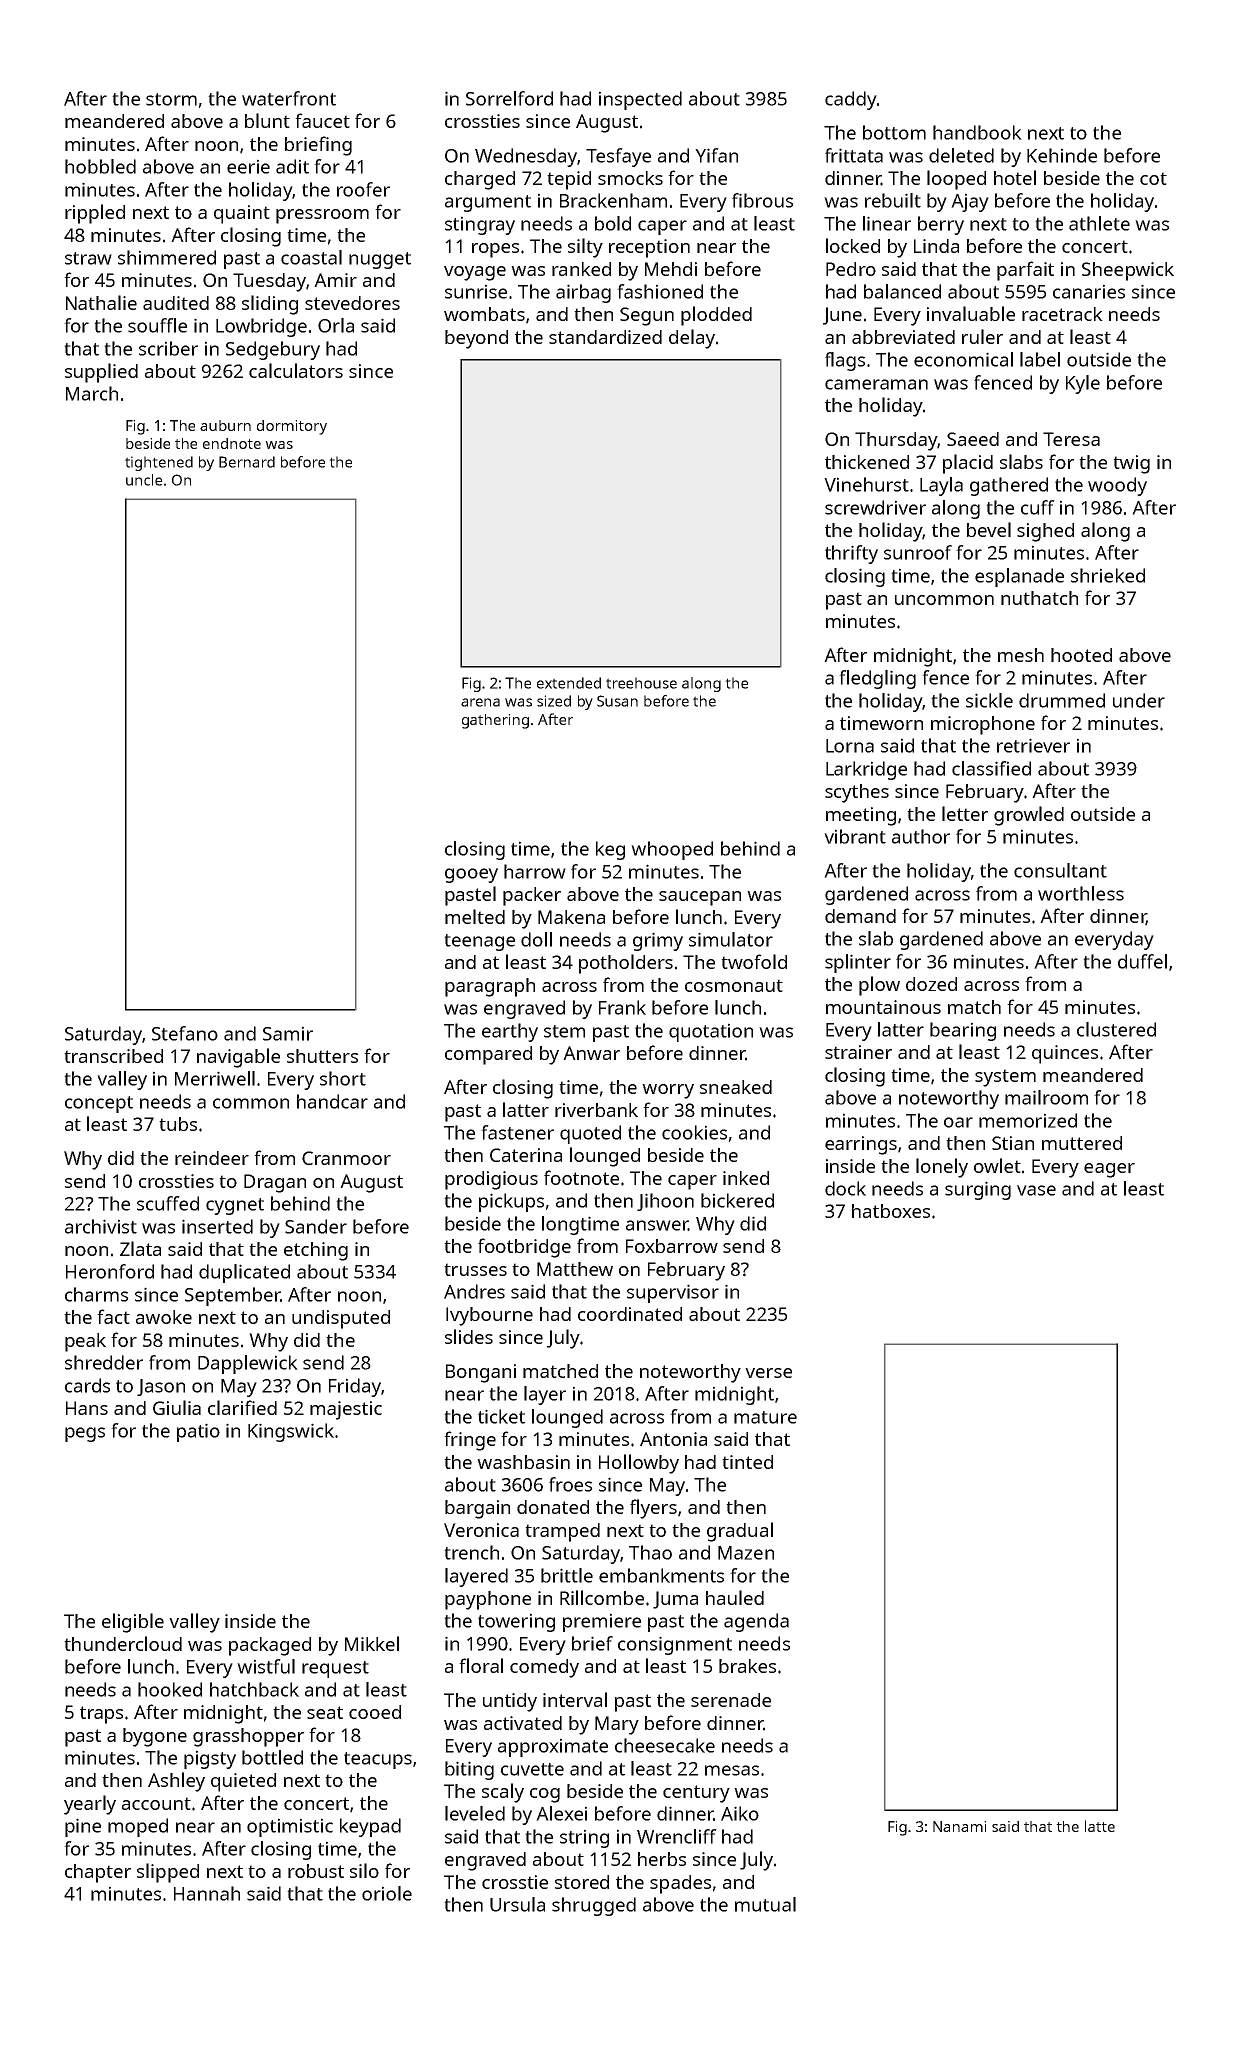 The height and width of the screenshot is (2045, 1242). What do you see at coordinates (171, 99) in the screenshot?
I see `storm` at bounding box center [171, 99].
